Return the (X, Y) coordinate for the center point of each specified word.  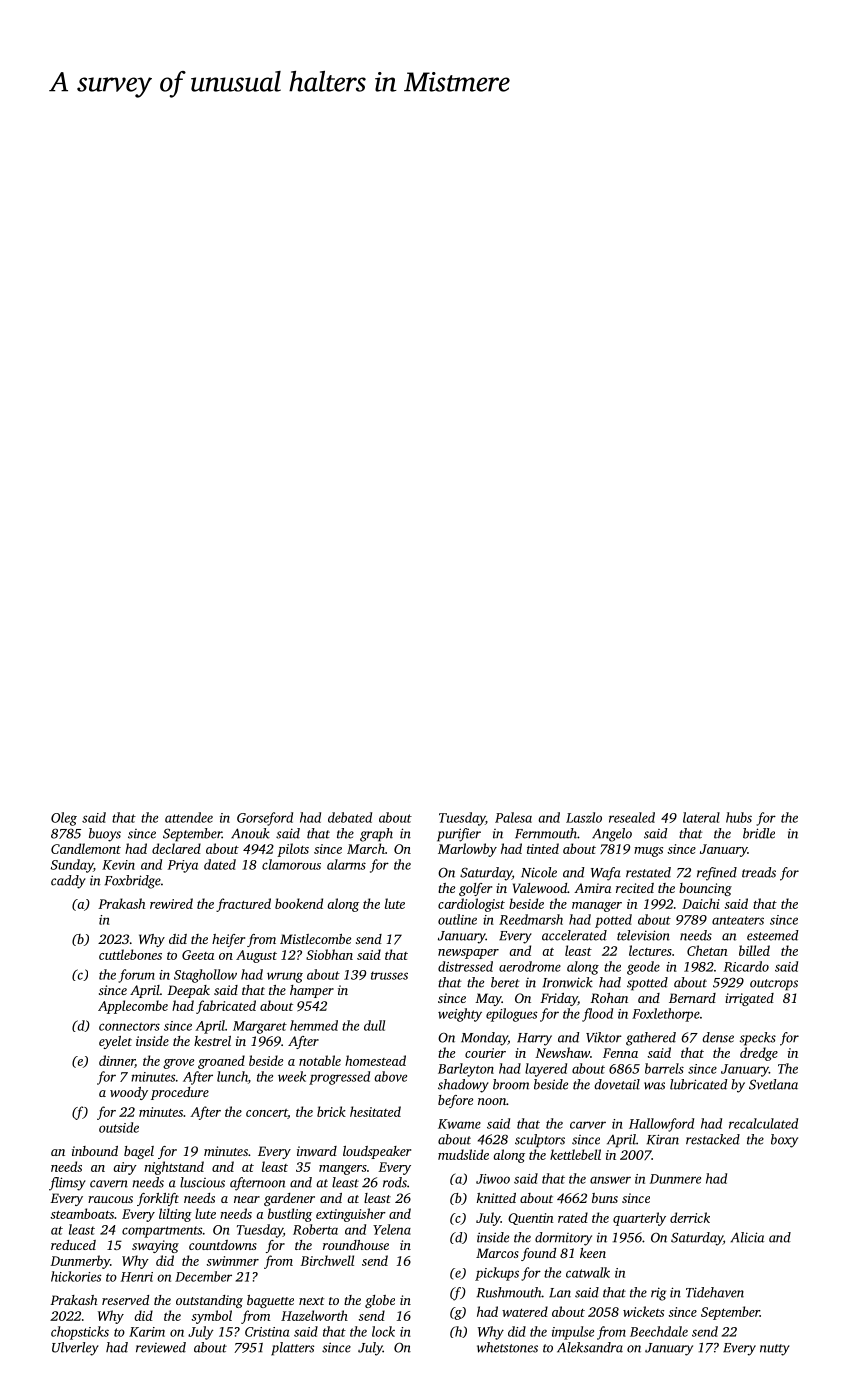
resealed (632, 817)
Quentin (531, 1219)
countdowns (223, 1245)
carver (588, 1125)
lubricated (699, 1084)
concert (267, 1114)
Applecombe (133, 1007)
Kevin (118, 865)
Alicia (747, 1237)
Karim (147, 1332)
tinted (543, 848)
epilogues (511, 1015)
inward (317, 1151)
